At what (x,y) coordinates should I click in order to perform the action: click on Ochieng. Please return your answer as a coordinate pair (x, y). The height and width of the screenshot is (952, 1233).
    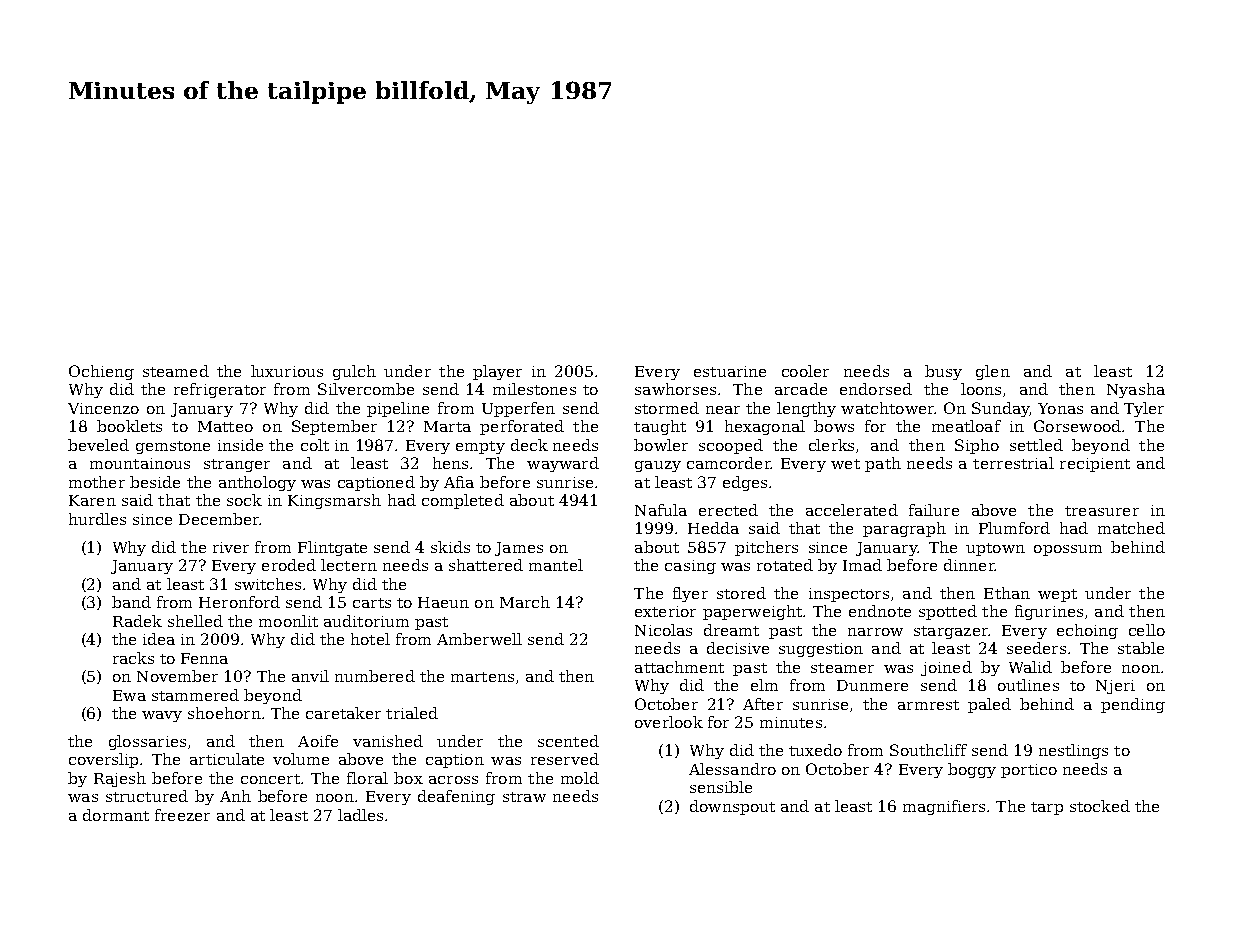
    Looking at the image, I should click on (101, 372).
